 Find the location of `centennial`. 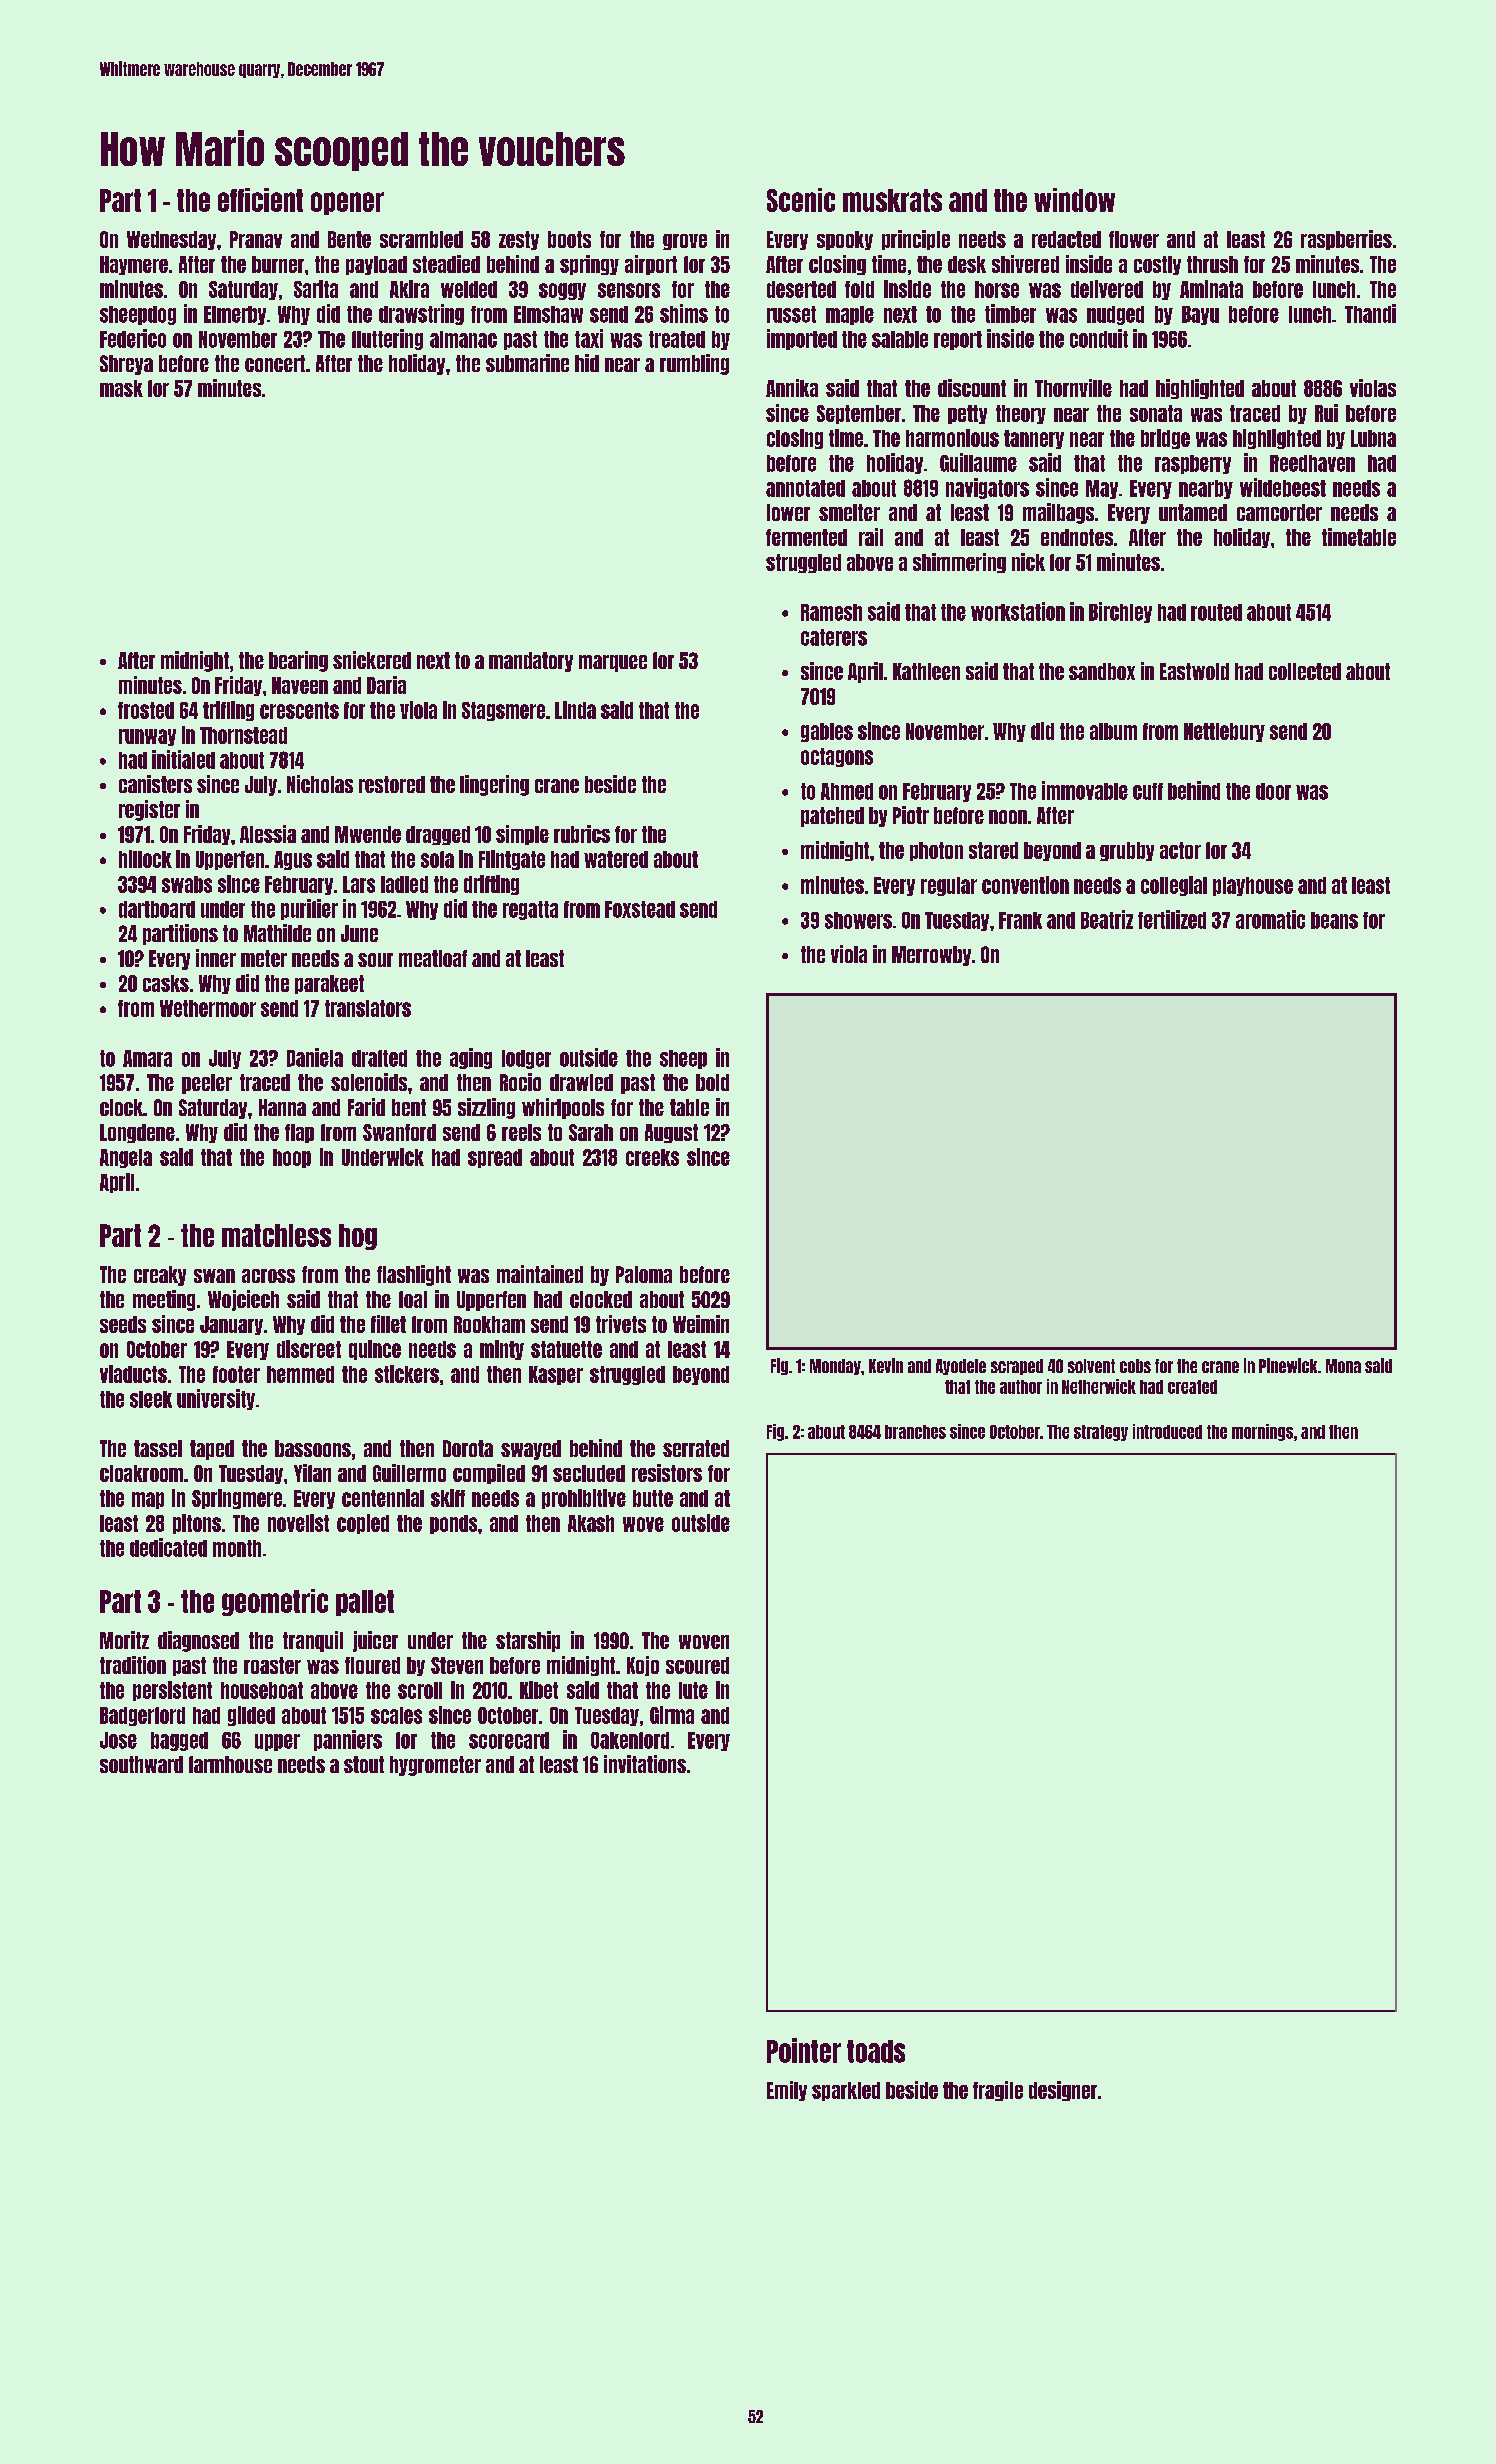

centennial is located at coordinates (383, 1498).
